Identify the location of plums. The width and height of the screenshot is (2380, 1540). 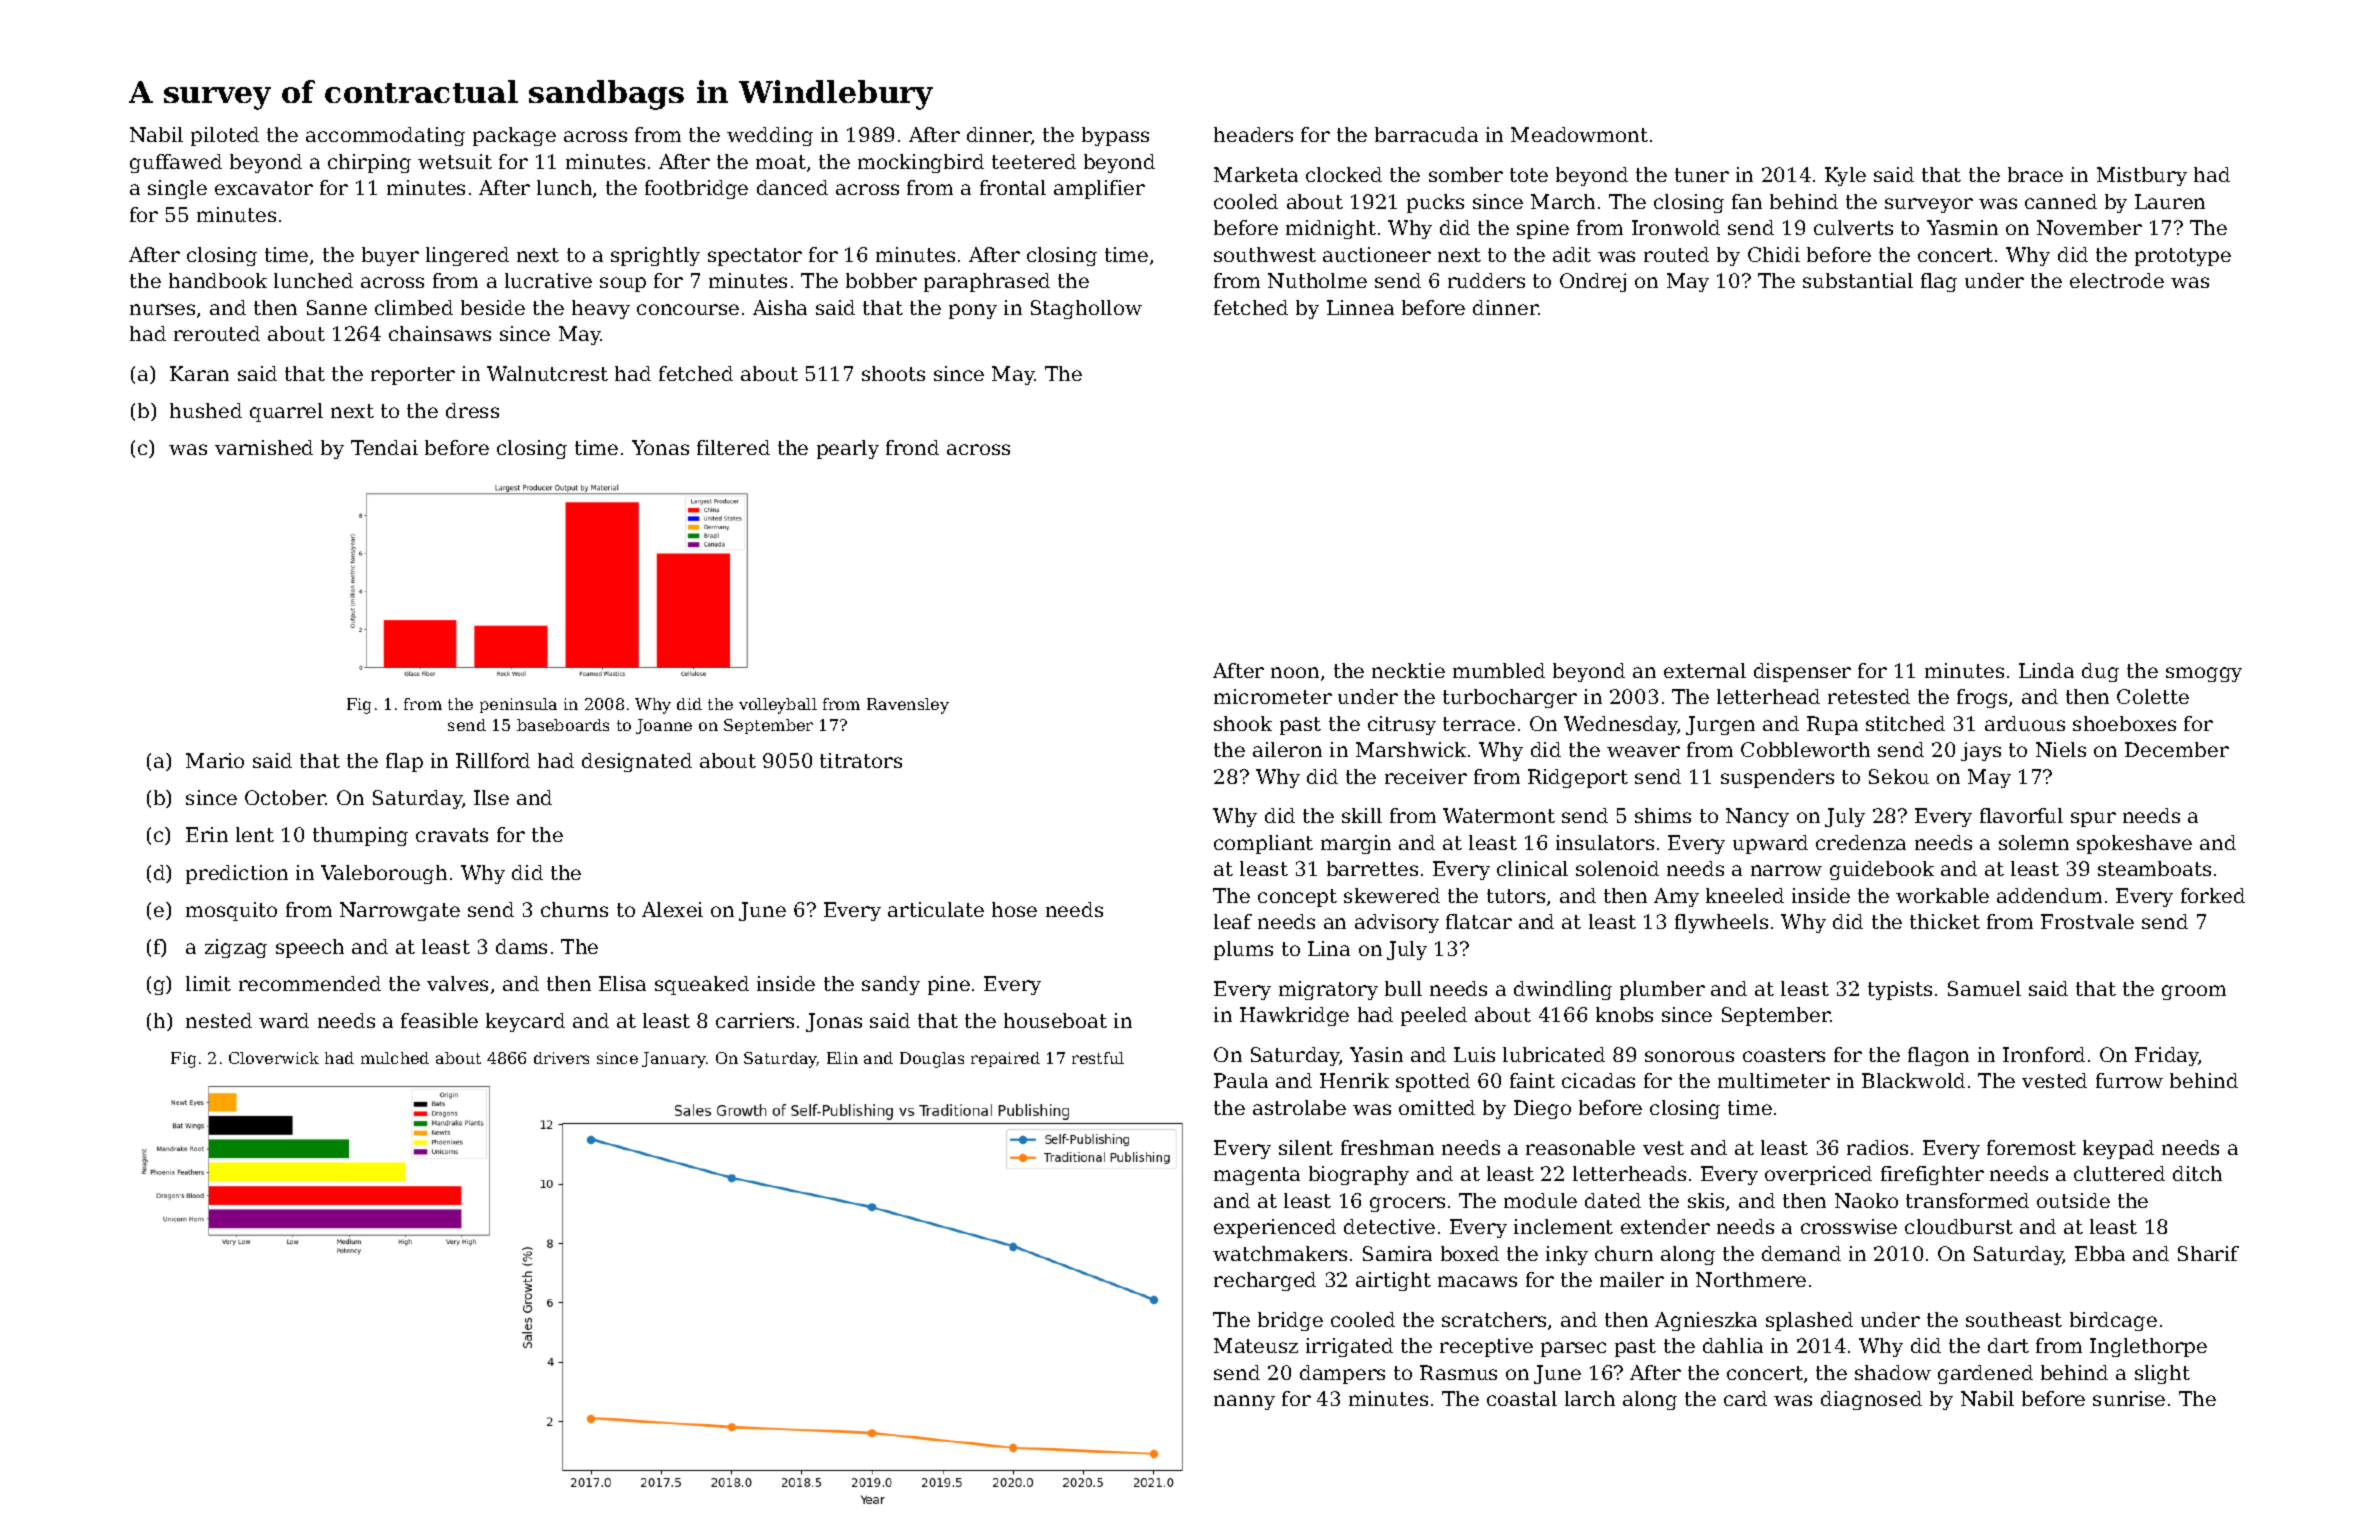
(1243, 950).
